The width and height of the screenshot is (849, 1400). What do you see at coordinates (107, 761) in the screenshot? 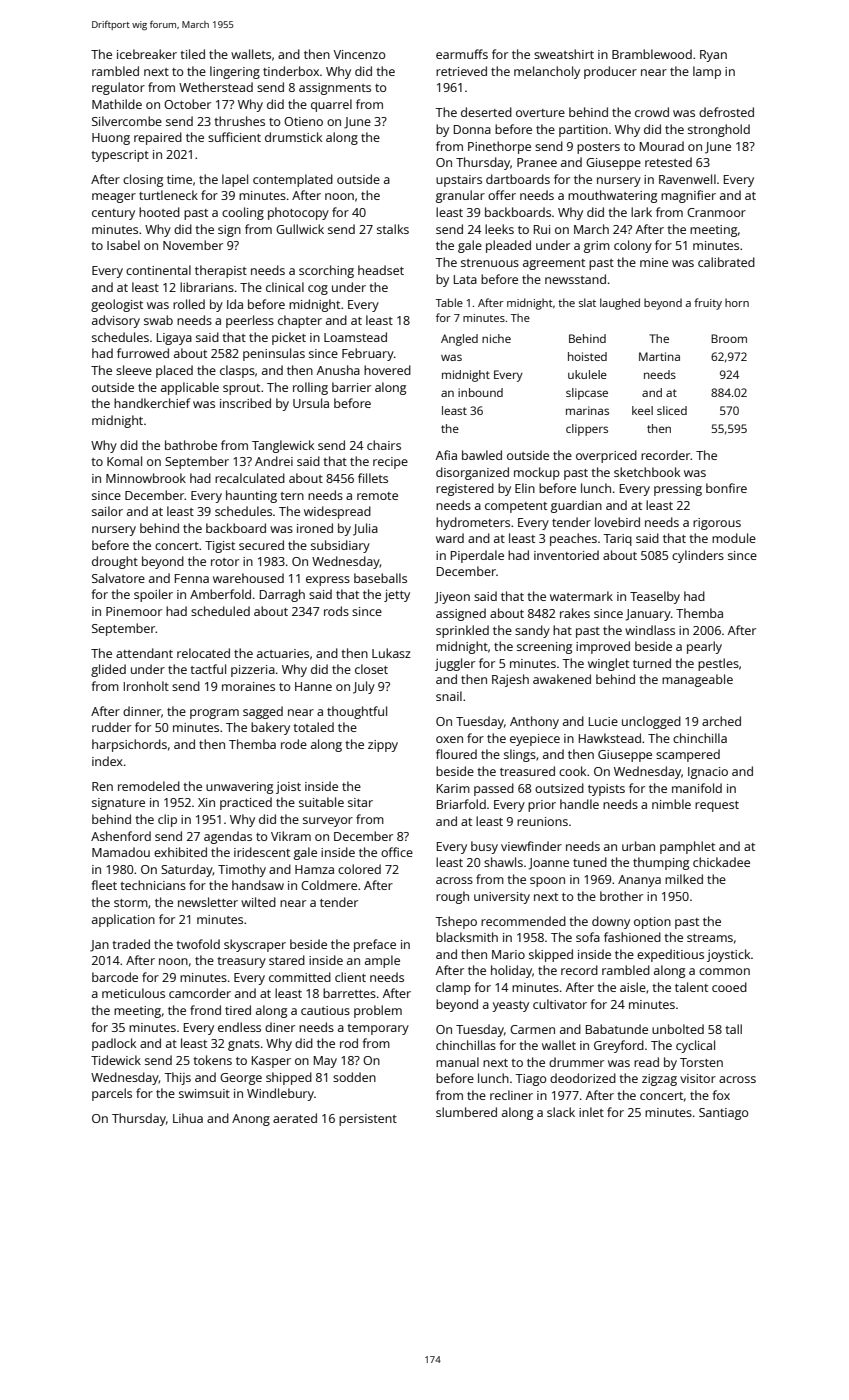
I see `index` at bounding box center [107, 761].
